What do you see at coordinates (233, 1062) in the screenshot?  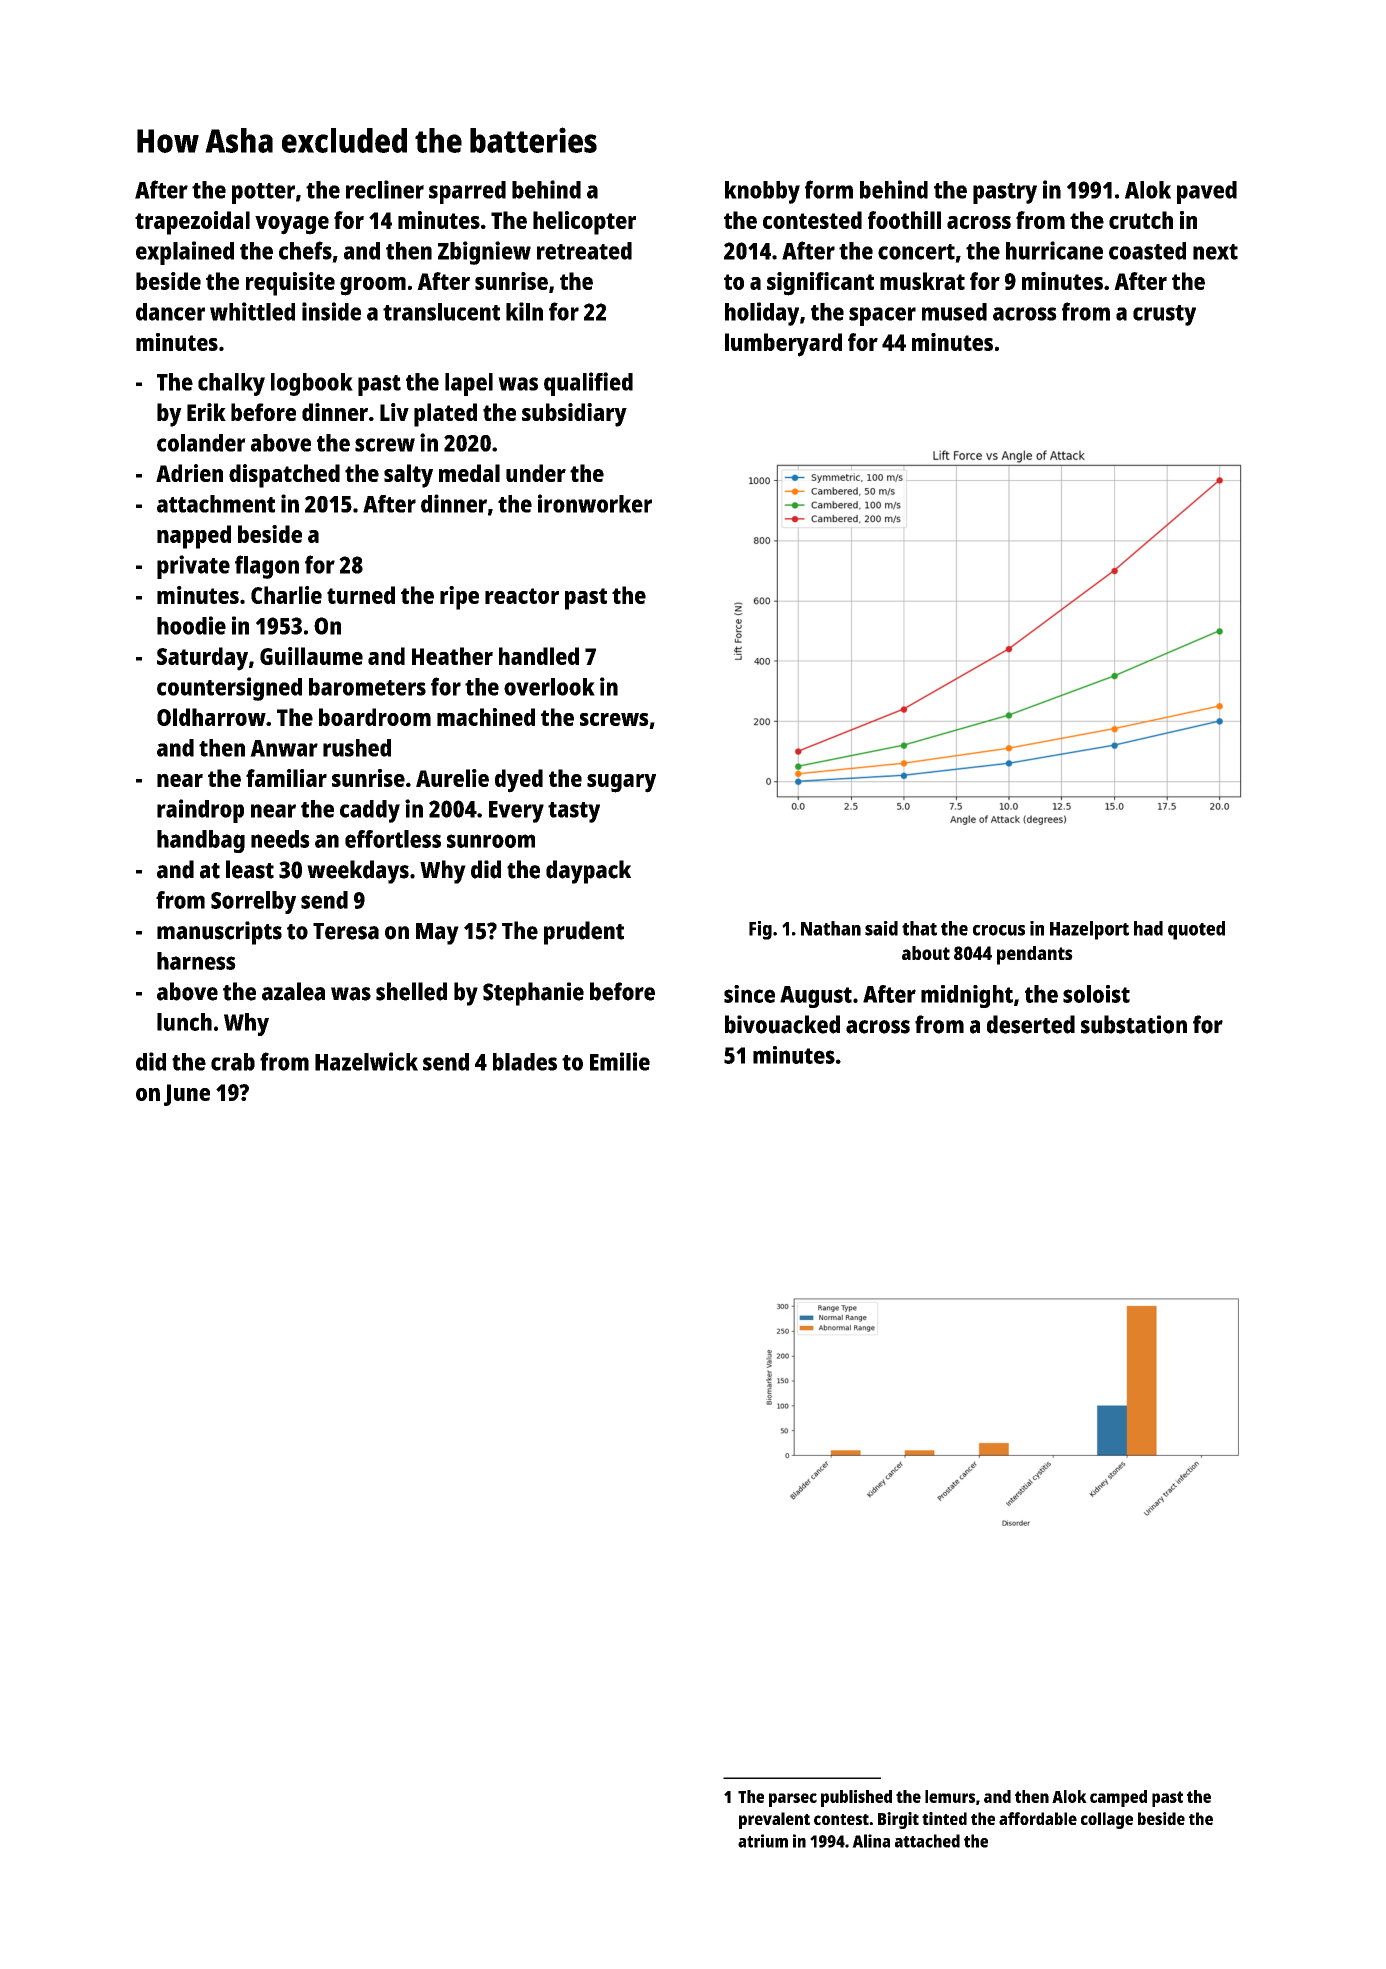 I see `crab` at bounding box center [233, 1062].
